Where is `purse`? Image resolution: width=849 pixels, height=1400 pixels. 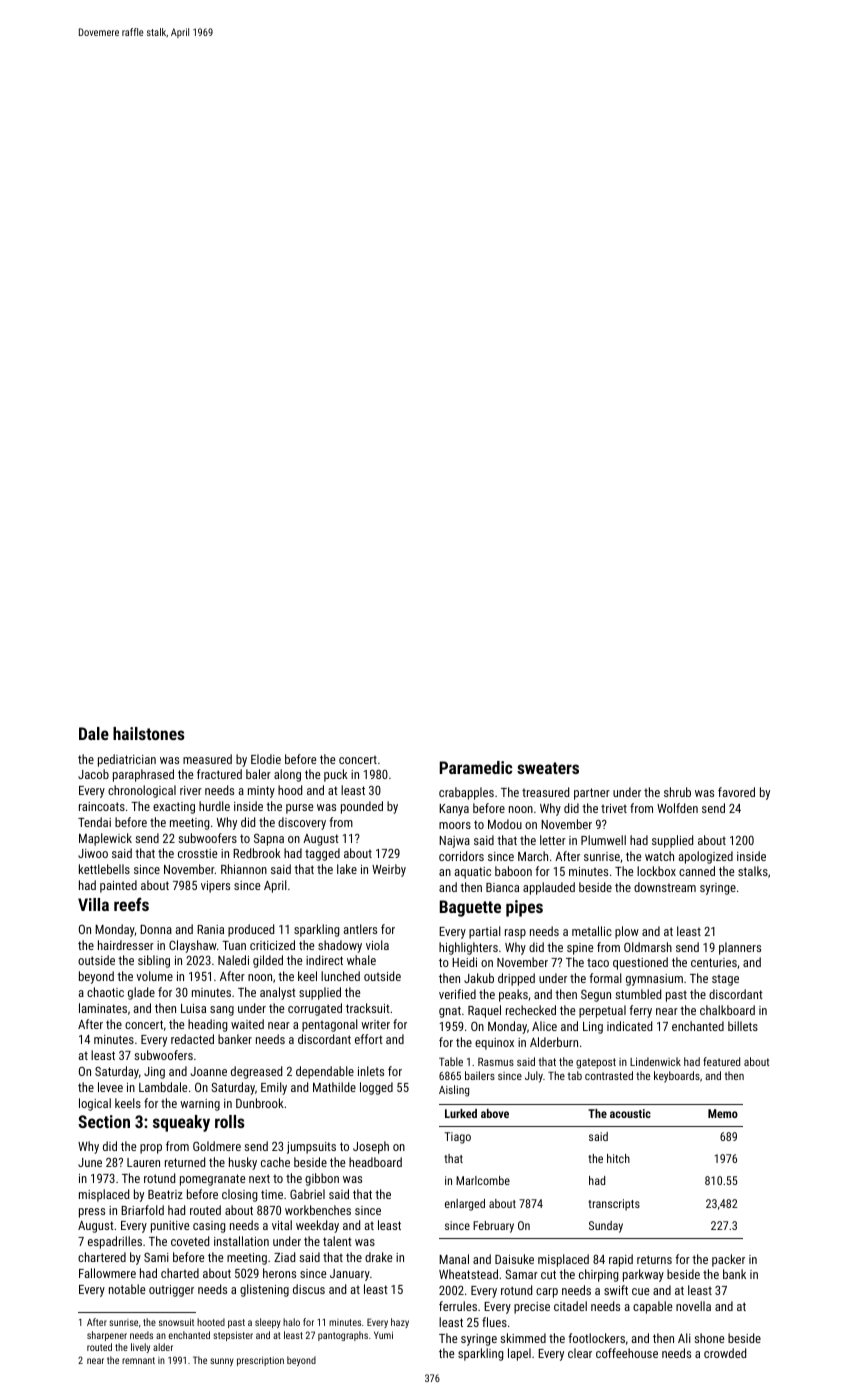
purse is located at coordinates (299, 809).
